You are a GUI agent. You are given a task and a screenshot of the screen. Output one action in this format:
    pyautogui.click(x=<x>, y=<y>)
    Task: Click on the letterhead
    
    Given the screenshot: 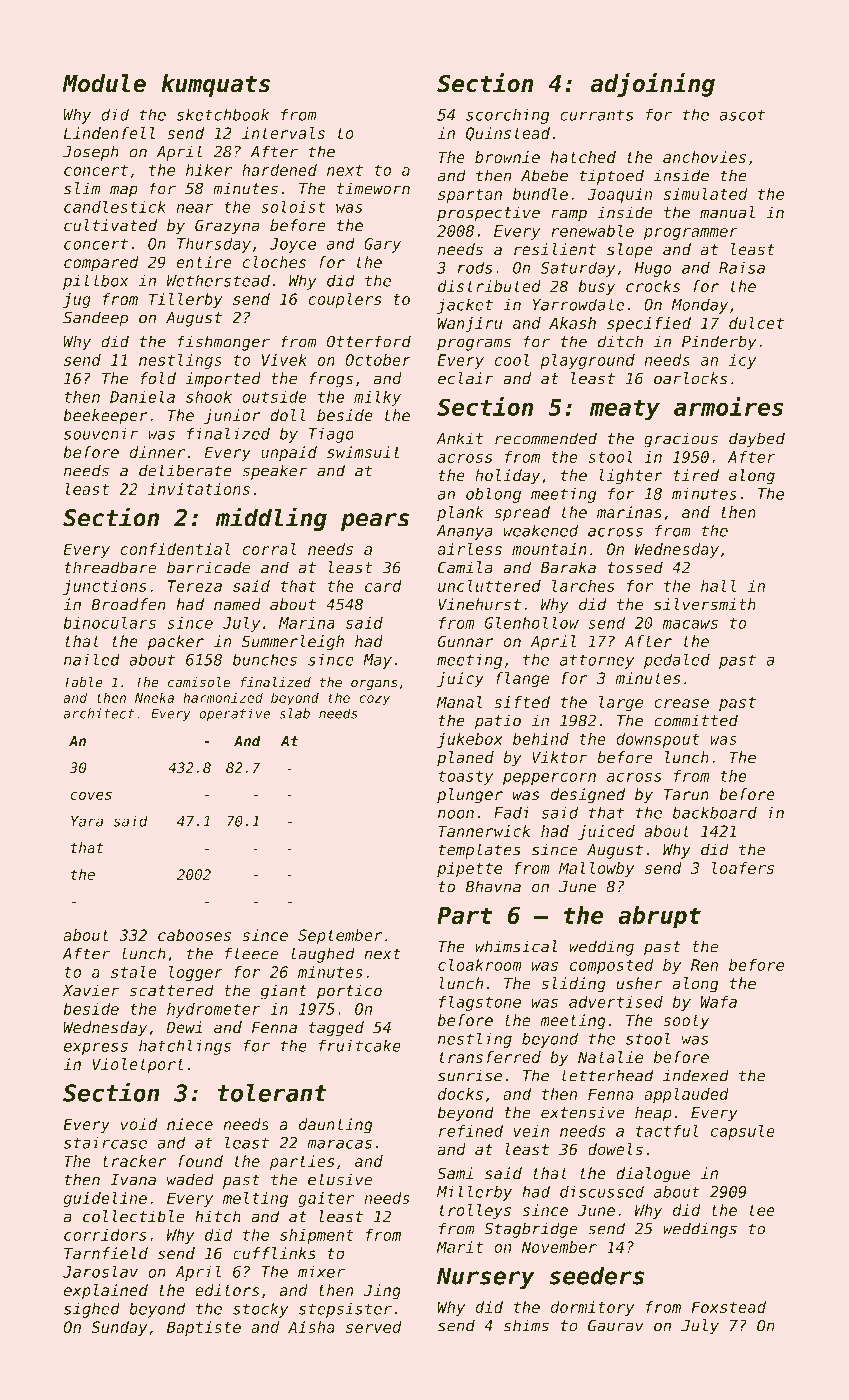 What is the action you would take?
    pyautogui.click(x=608, y=1075)
